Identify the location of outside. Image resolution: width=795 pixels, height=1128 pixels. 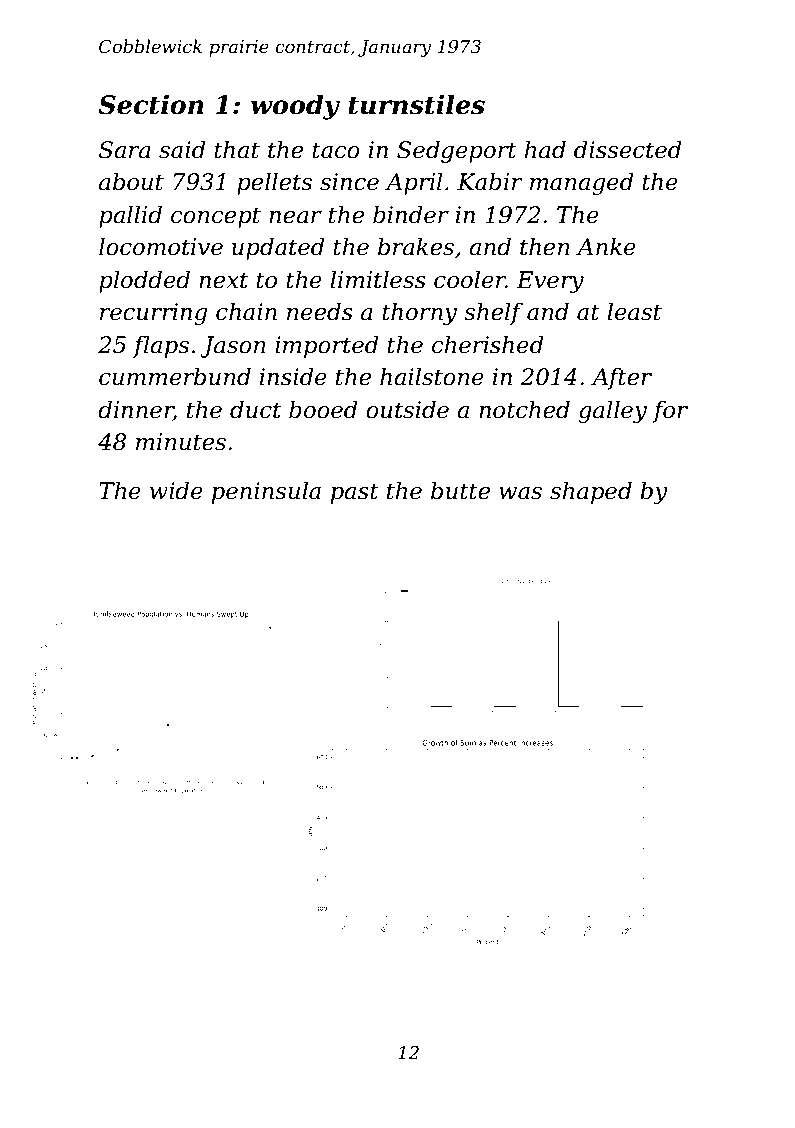
(407, 409).
